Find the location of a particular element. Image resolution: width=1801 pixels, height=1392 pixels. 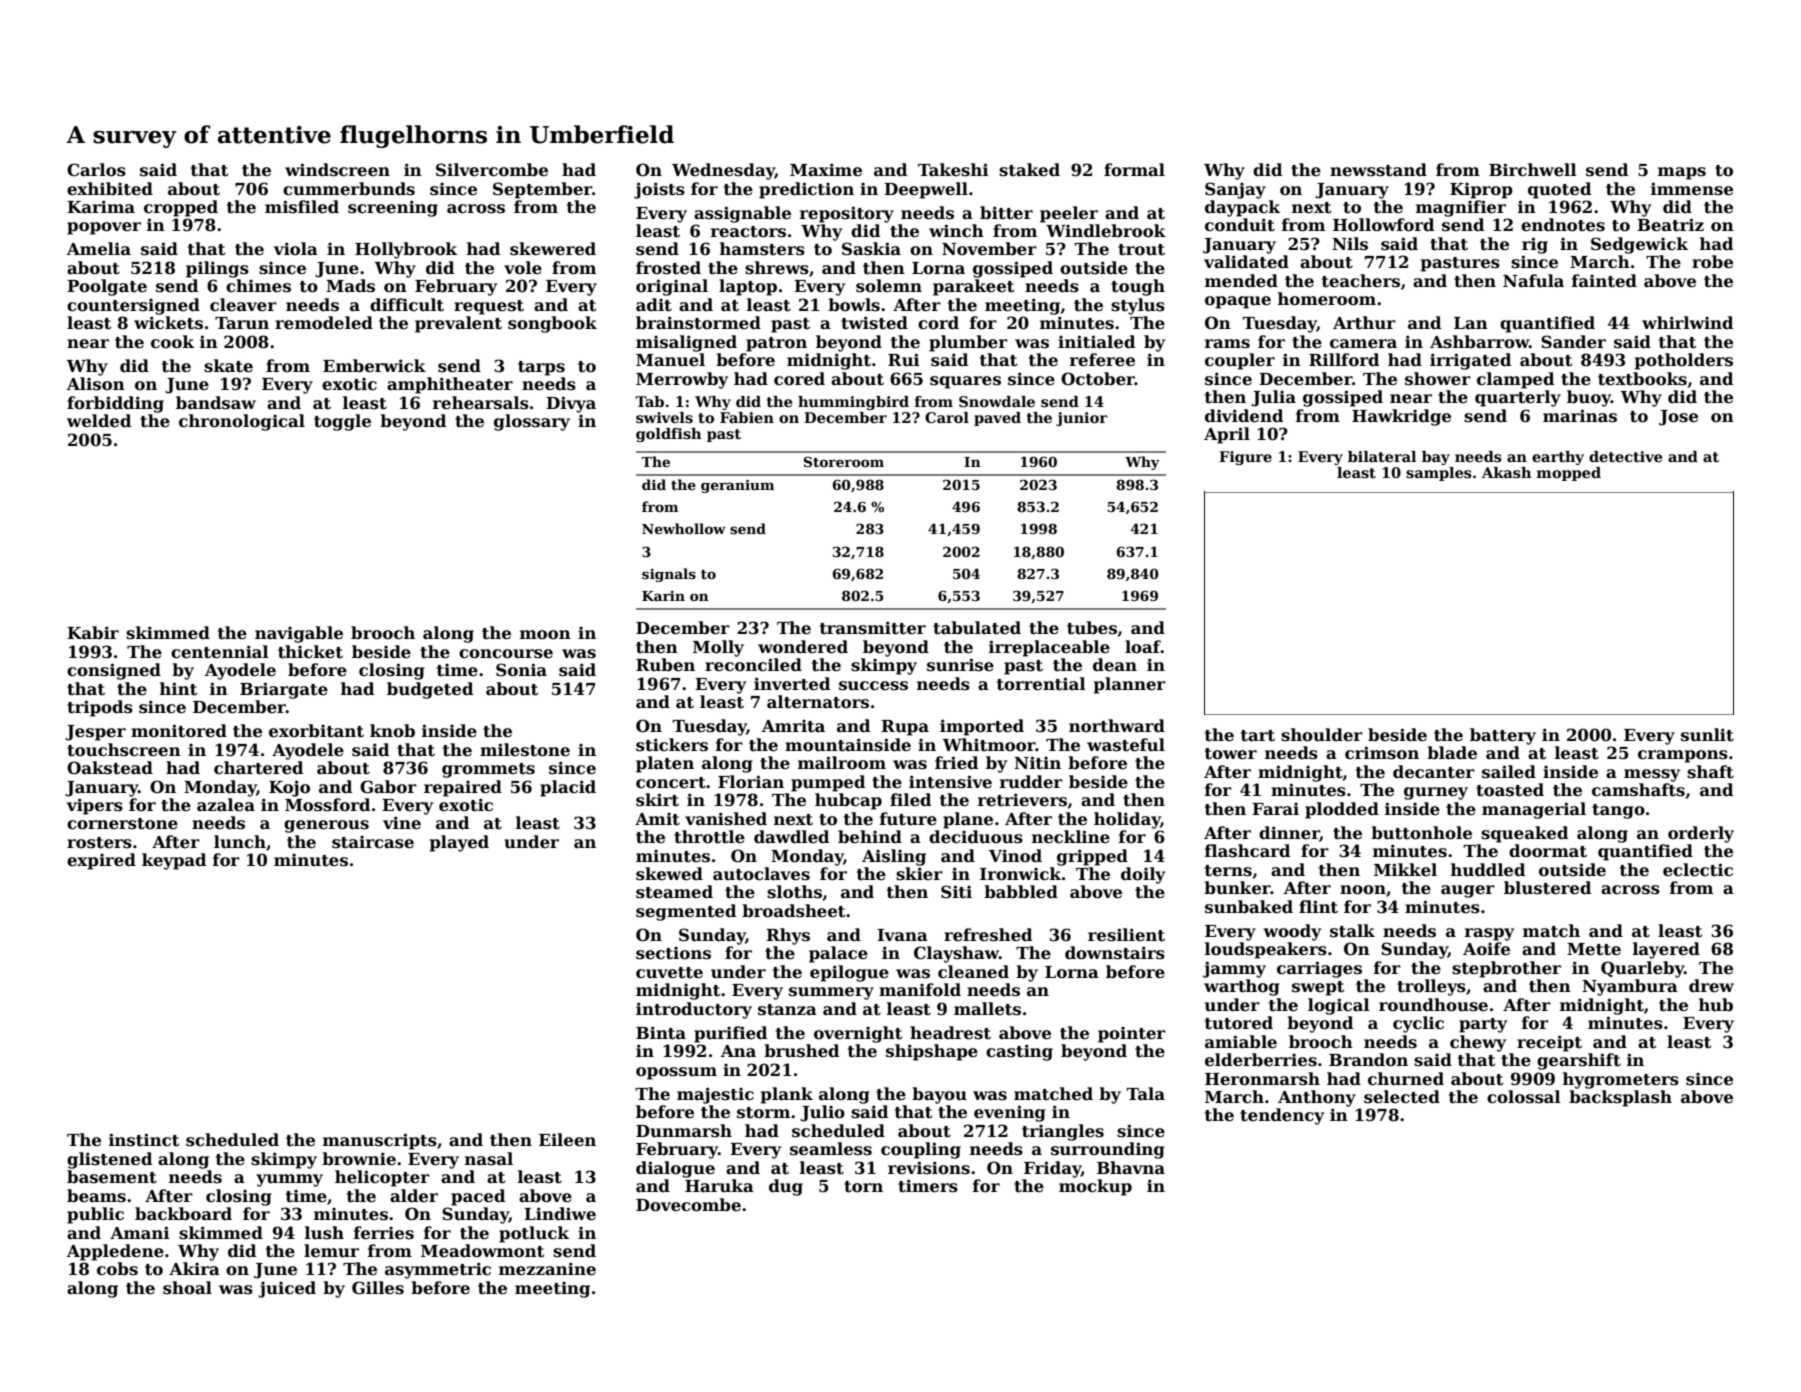

Snowdale is located at coordinates (997, 401).
